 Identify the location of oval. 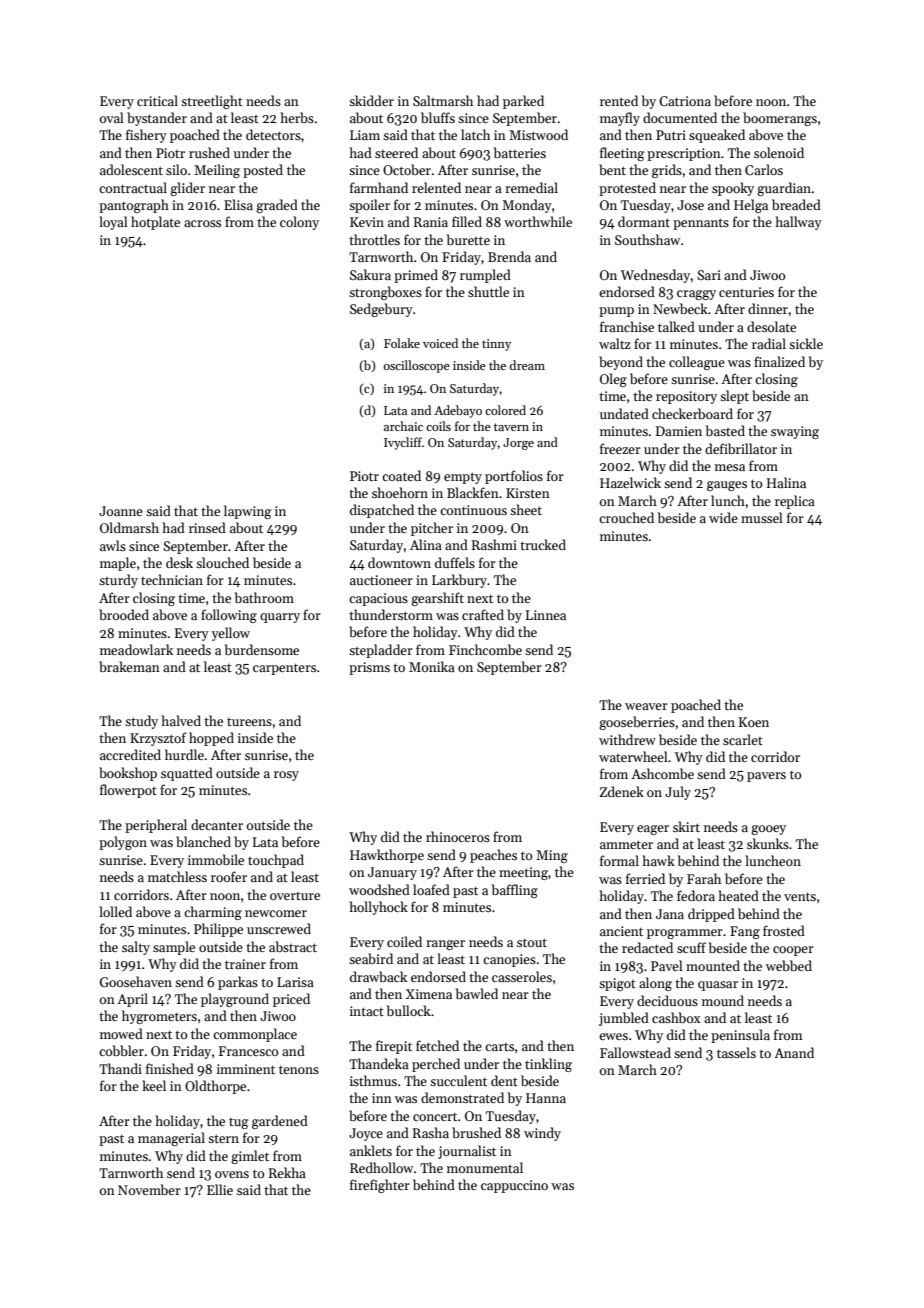
(112, 117).
